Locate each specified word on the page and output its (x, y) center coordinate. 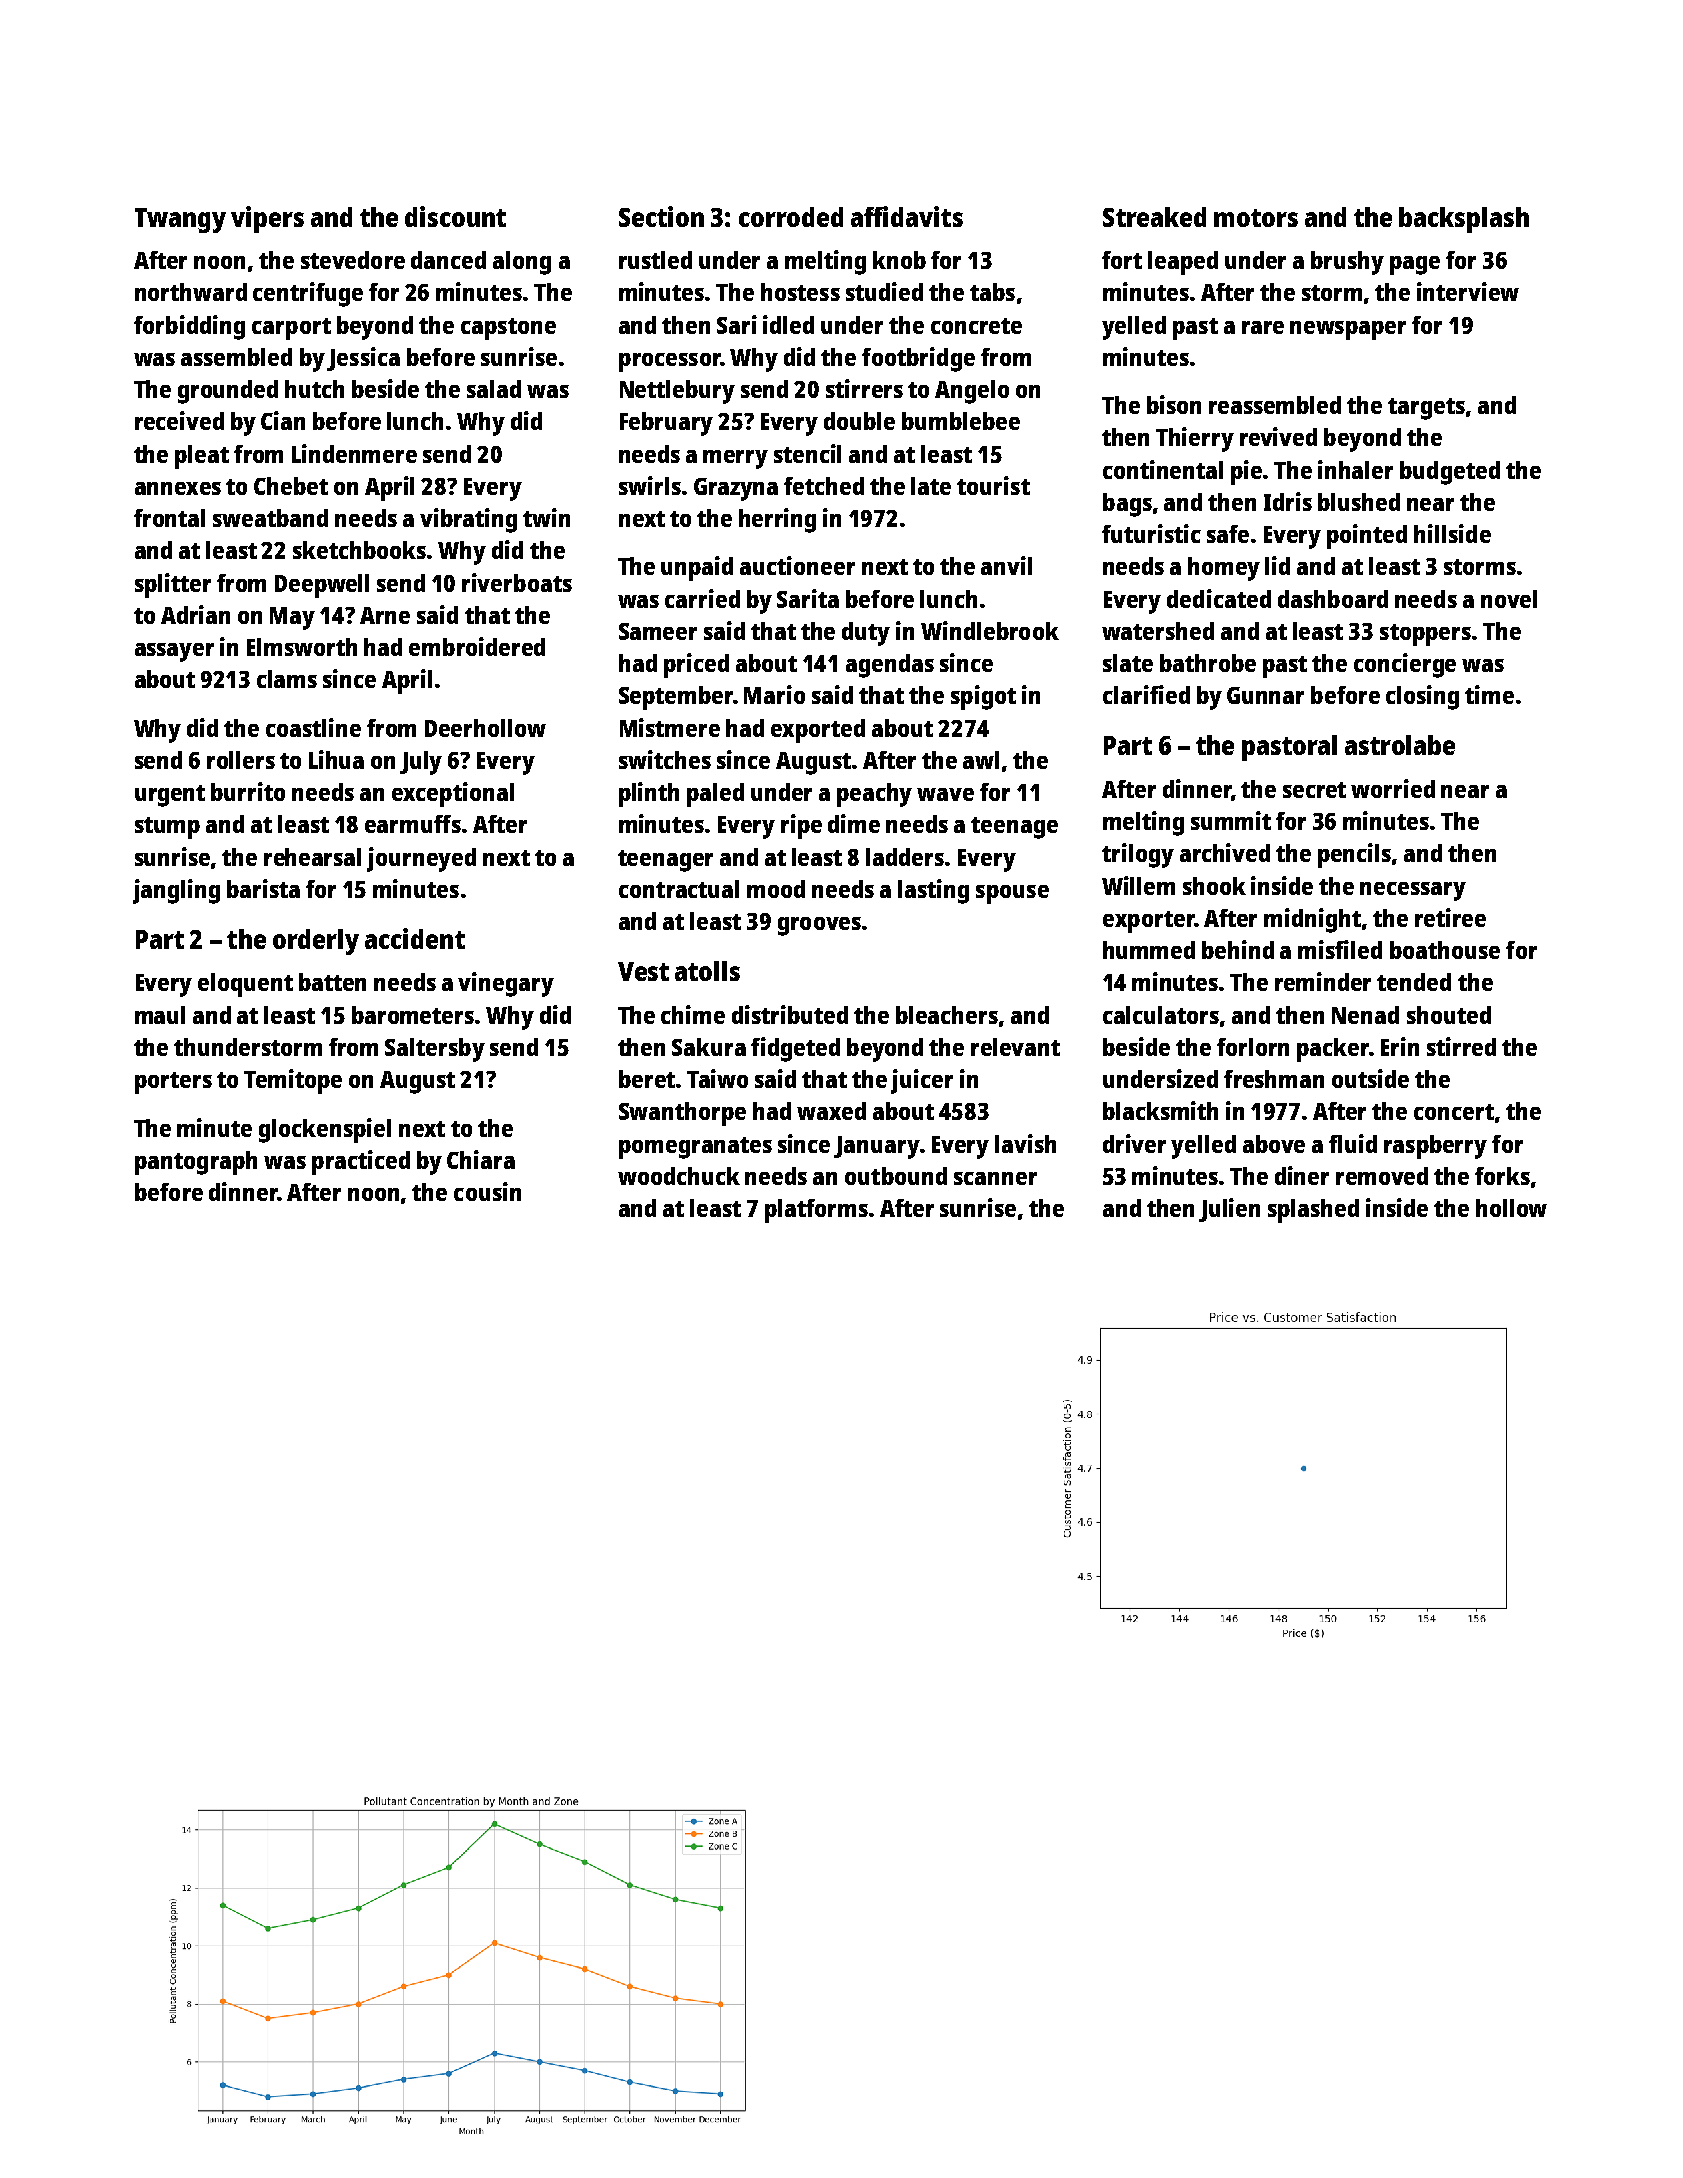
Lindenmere (354, 453)
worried (1393, 788)
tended (1414, 982)
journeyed (421, 859)
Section (661, 216)
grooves (819, 926)
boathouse (1445, 950)
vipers (267, 219)
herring (777, 520)
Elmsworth (302, 647)
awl (981, 760)
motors (1256, 218)
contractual (679, 889)
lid (1277, 565)
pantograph (196, 1163)
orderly (316, 942)
